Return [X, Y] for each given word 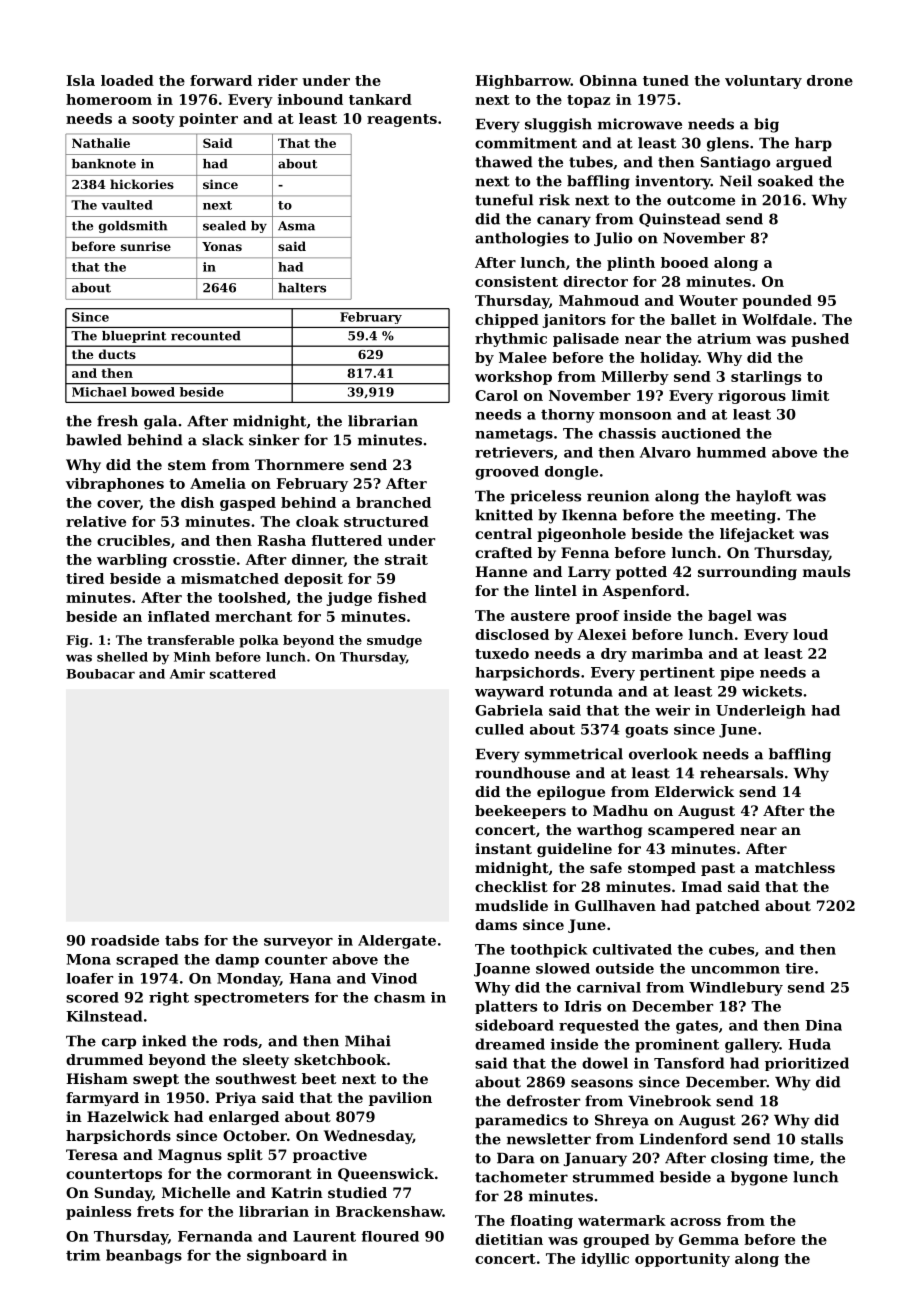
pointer [208, 120]
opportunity [682, 1260]
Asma [296, 226]
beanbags [144, 1256]
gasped [248, 504]
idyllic [605, 1260]
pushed [820, 340]
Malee [523, 357]
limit [810, 395]
